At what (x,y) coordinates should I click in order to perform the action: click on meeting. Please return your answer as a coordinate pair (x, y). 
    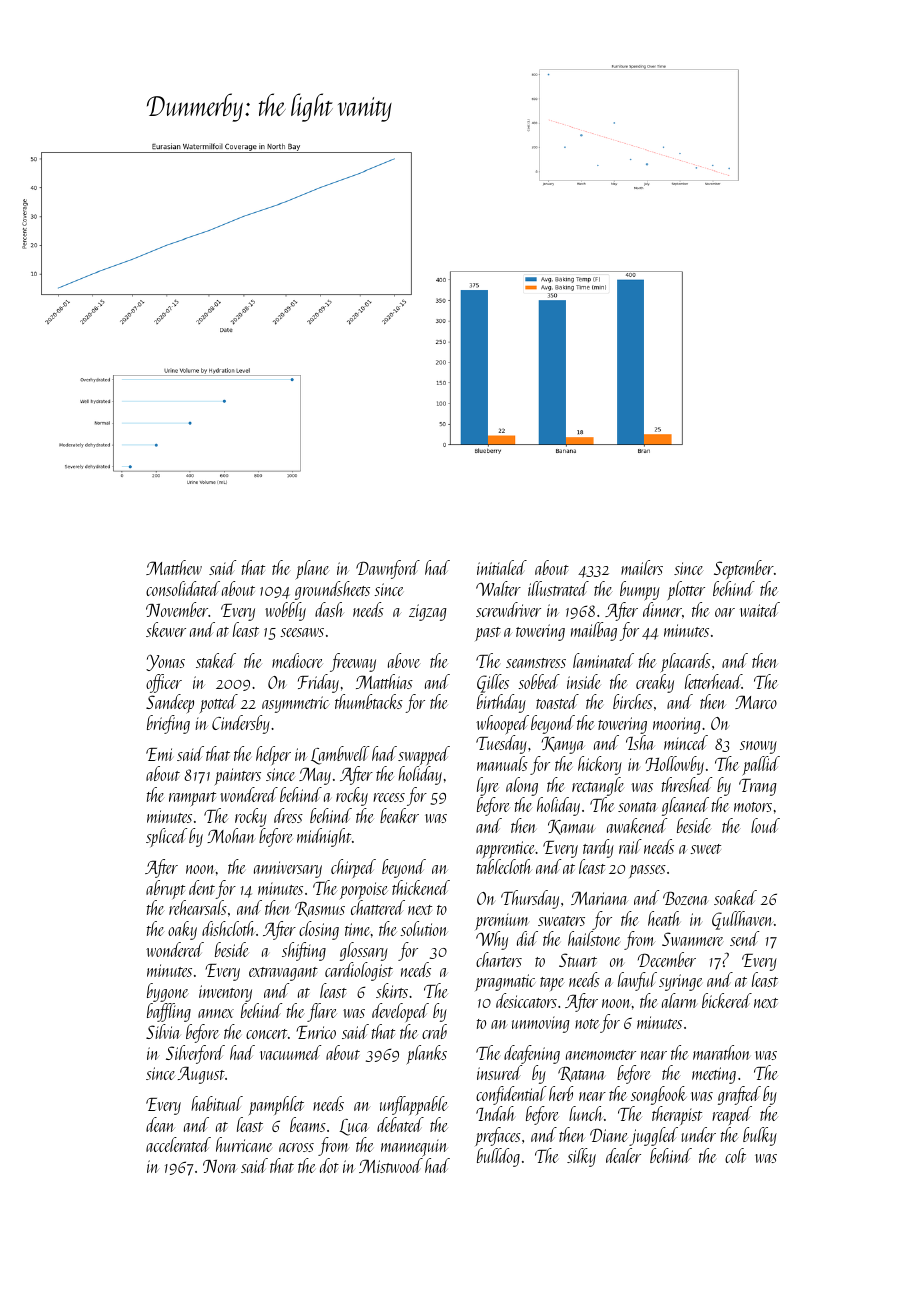
    Looking at the image, I should click on (714, 1075).
